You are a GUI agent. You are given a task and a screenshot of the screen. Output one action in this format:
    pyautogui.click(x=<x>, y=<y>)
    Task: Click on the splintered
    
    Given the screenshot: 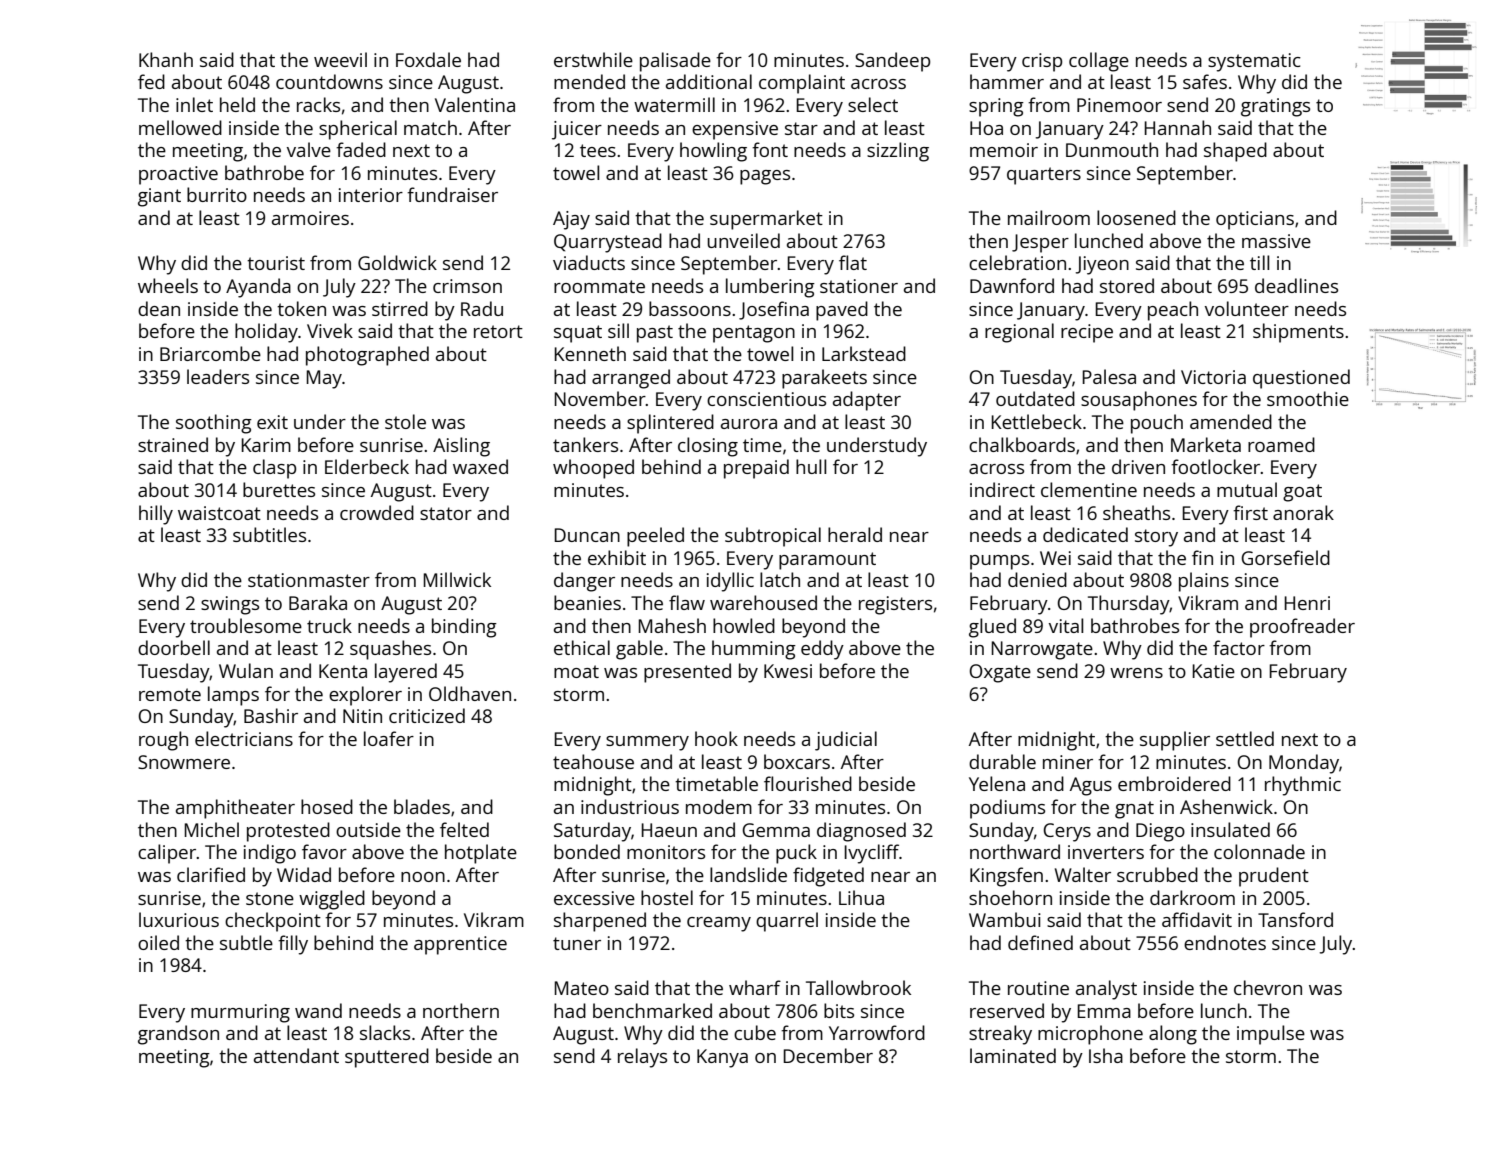 What is the action you would take?
    pyautogui.click(x=670, y=424)
